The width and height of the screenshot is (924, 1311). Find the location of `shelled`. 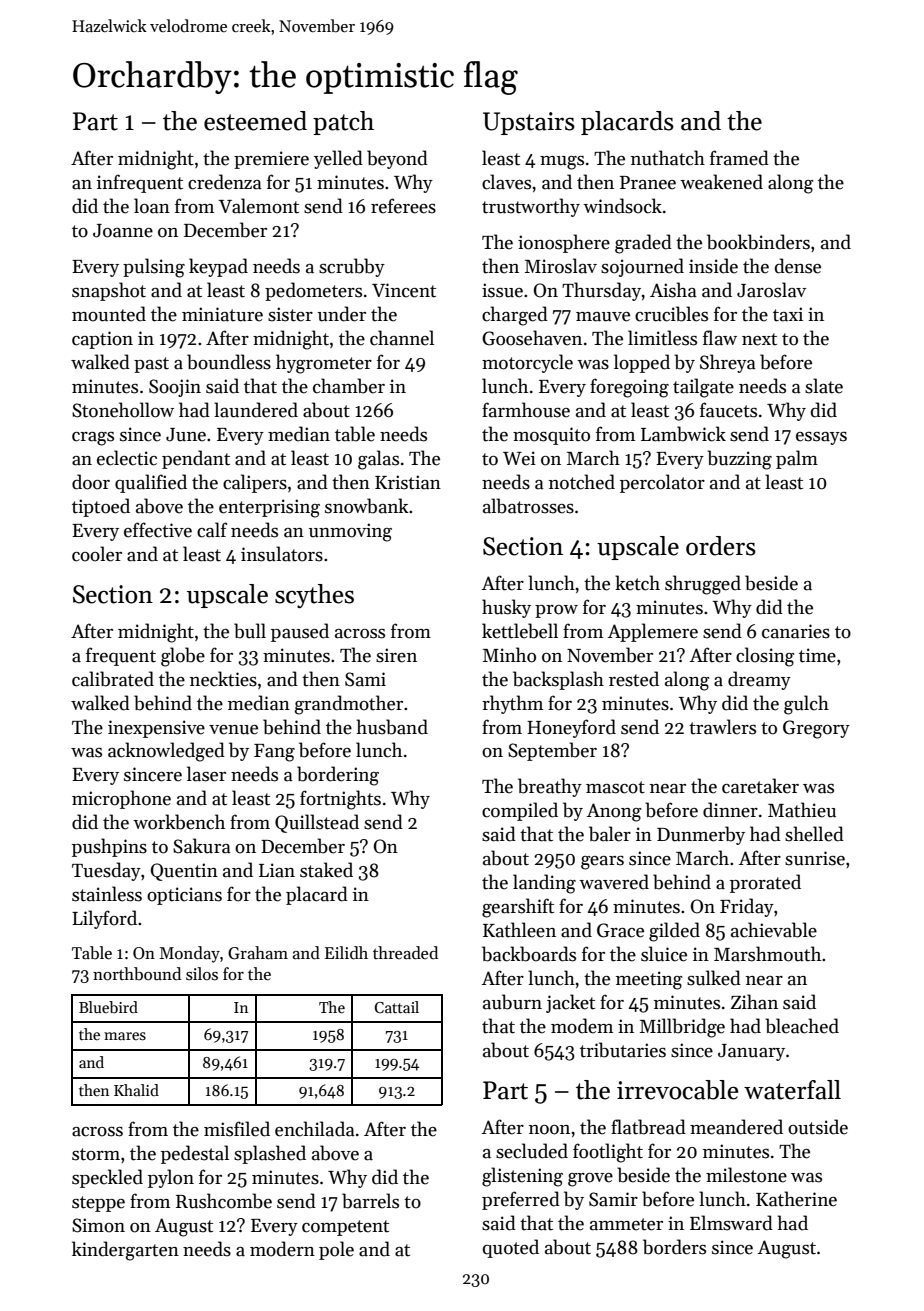

shelled is located at coordinates (814, 834).
